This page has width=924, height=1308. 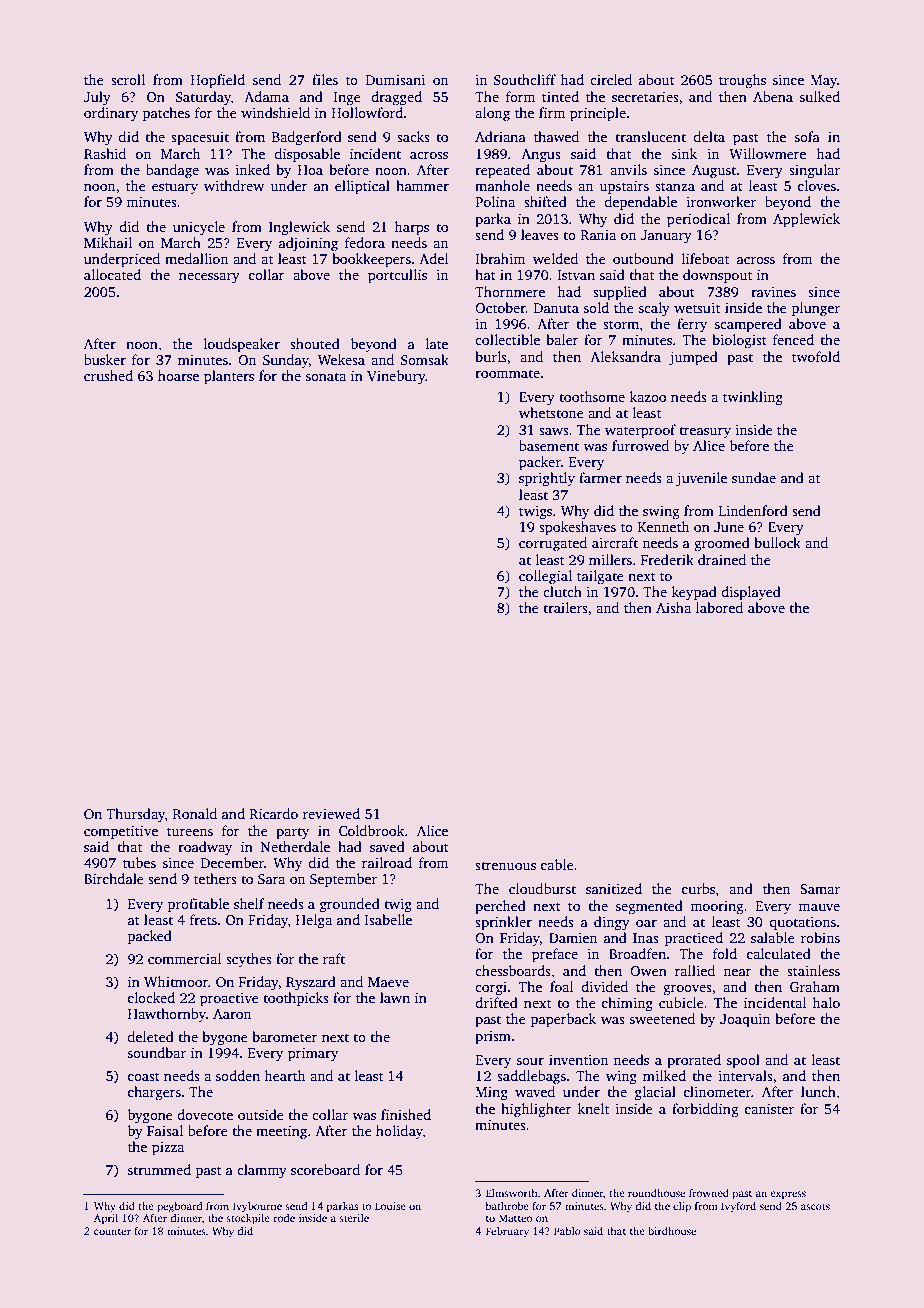 I want to click on fenced, so click(x=793, y=339).
